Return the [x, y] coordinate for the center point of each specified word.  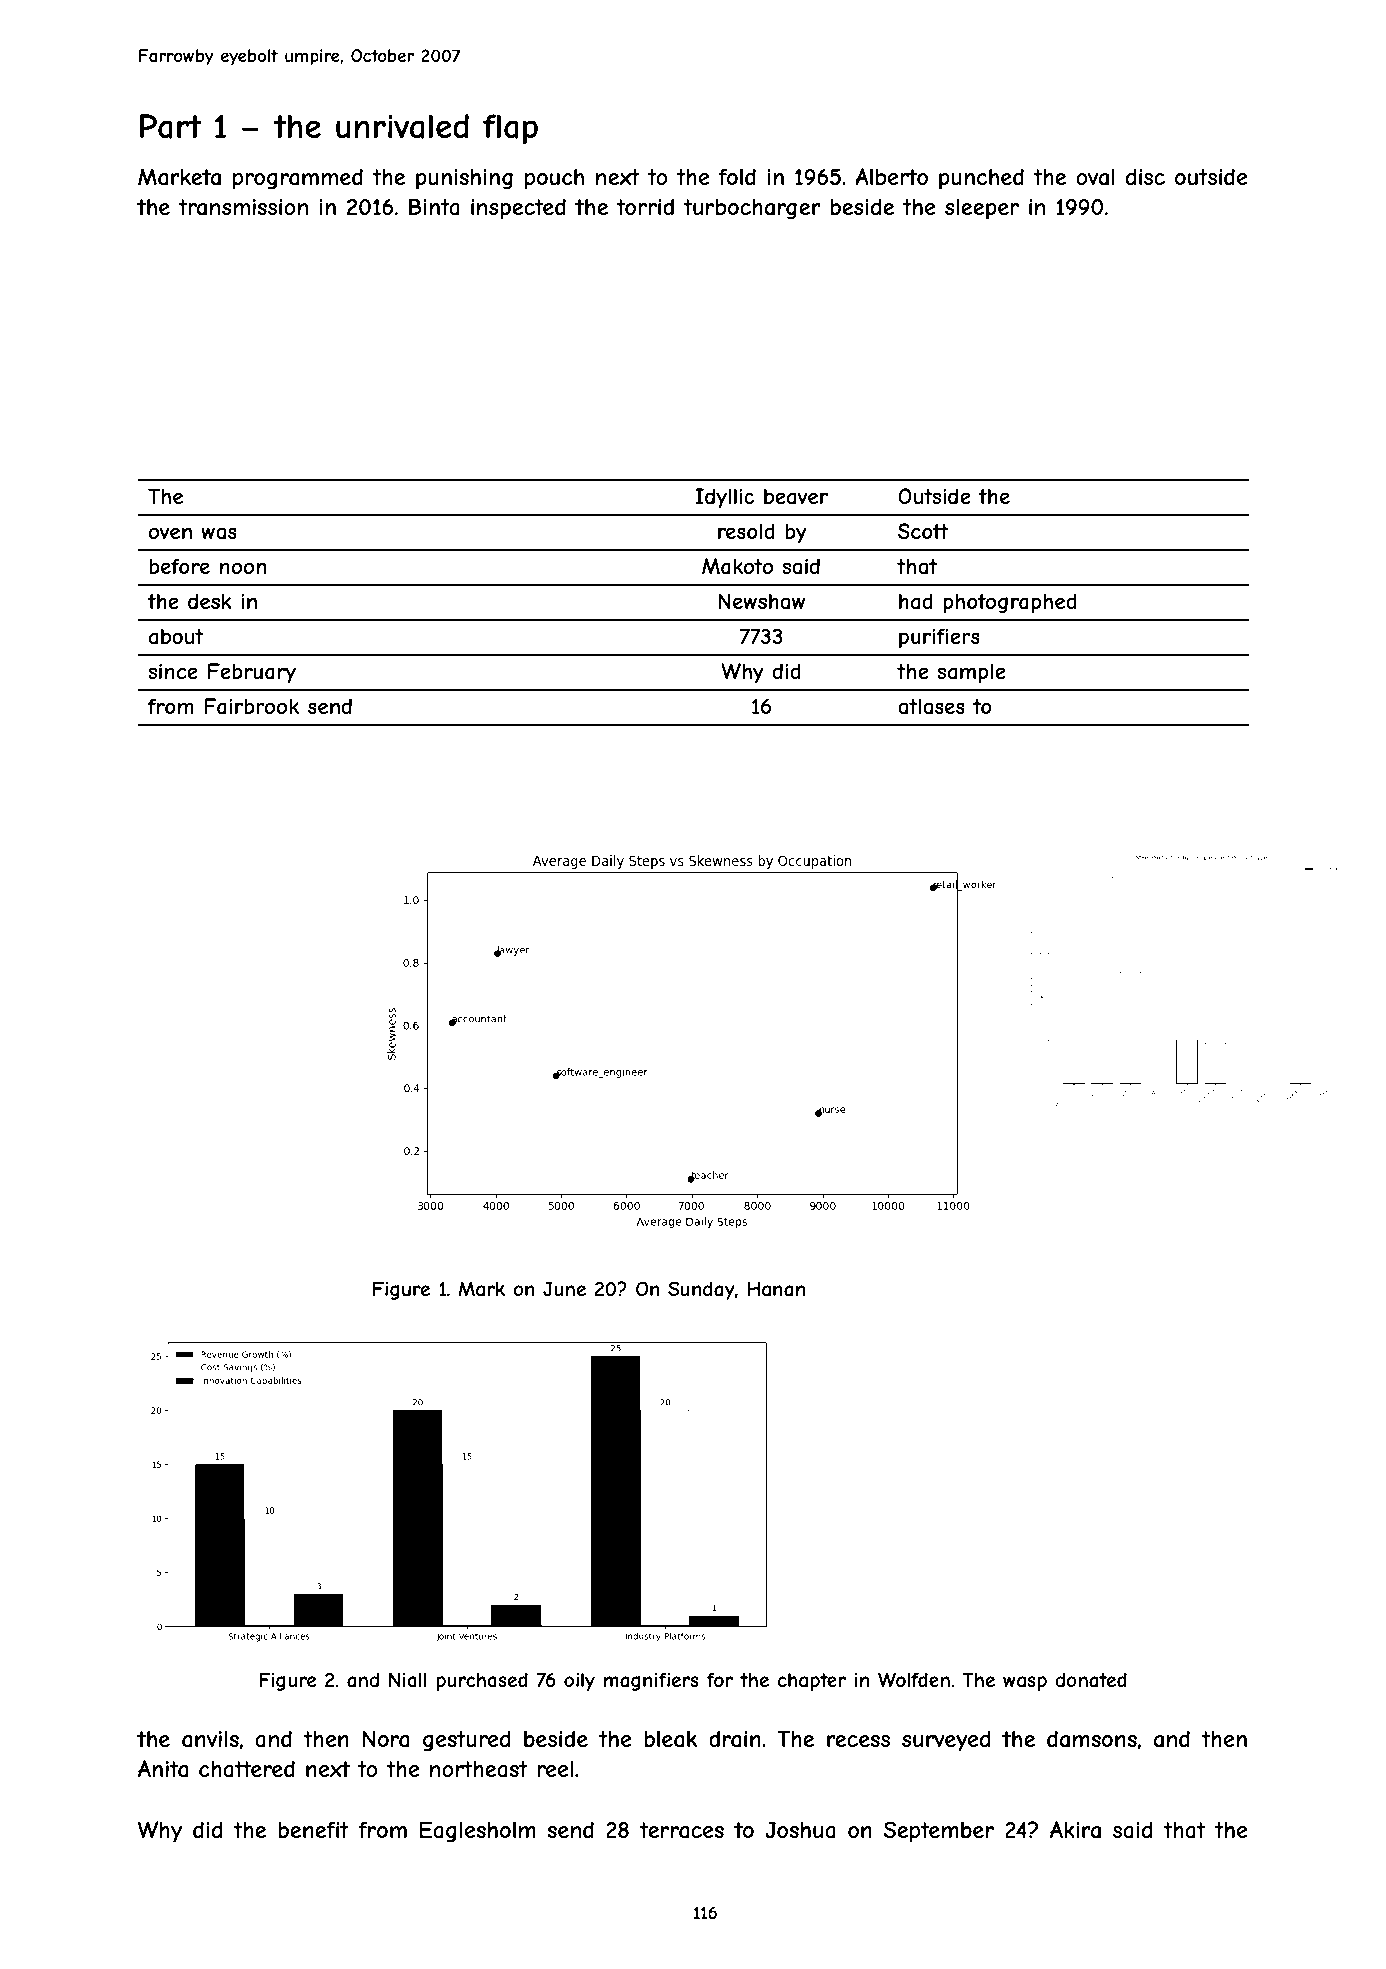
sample [971, 673]
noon [243, 568]
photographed [1010, 603]
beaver [796, 496]
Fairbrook [251, 706]
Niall [408, 1680]
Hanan [776, 1289]
